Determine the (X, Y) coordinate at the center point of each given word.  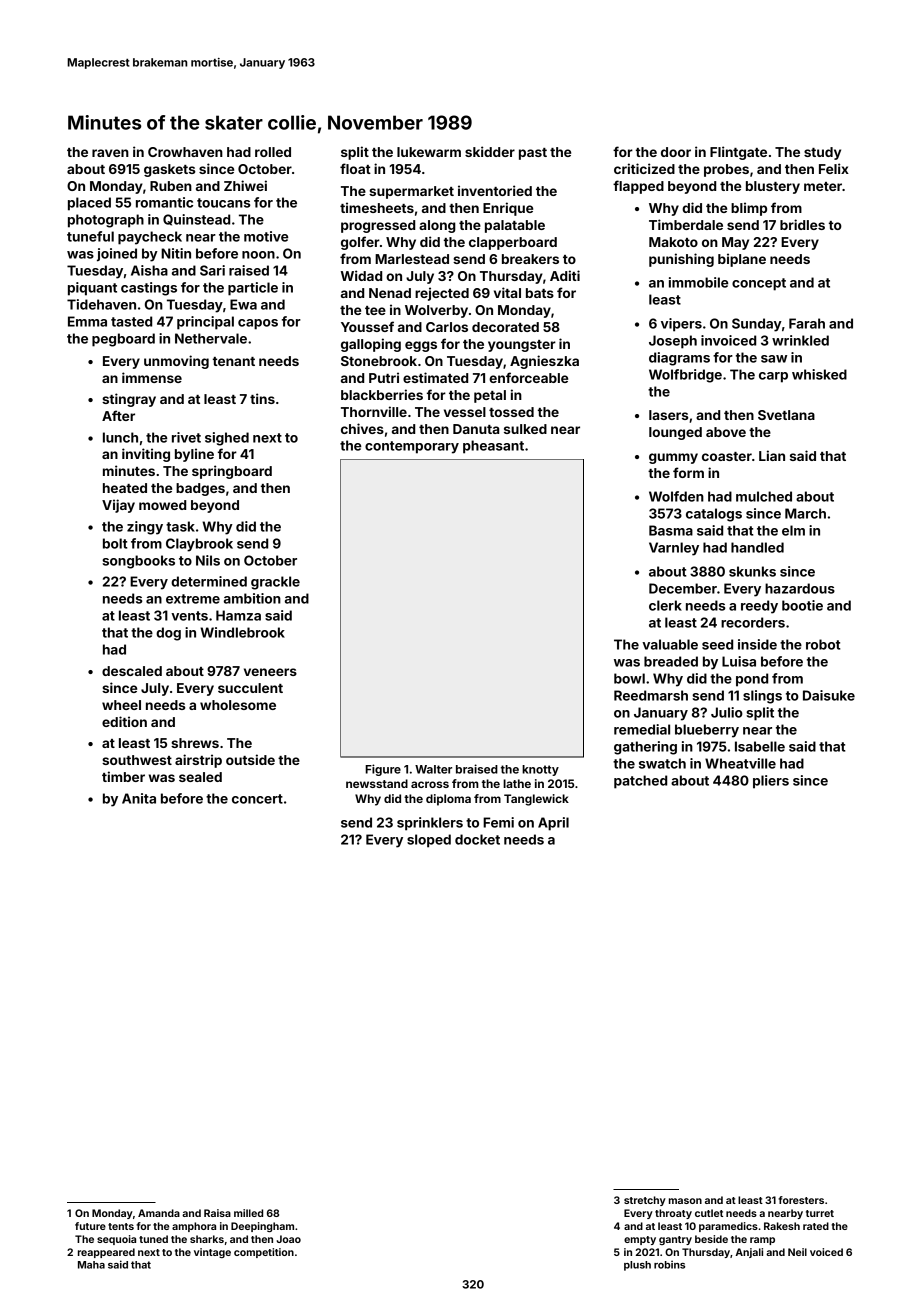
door (676, 152)
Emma (87, 321)
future (90, 1226)
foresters (801, 1200)
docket (477, 839)
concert (257, 799)
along (437, 226)
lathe (517, 783)
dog (168, 634)
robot (823, 644)
